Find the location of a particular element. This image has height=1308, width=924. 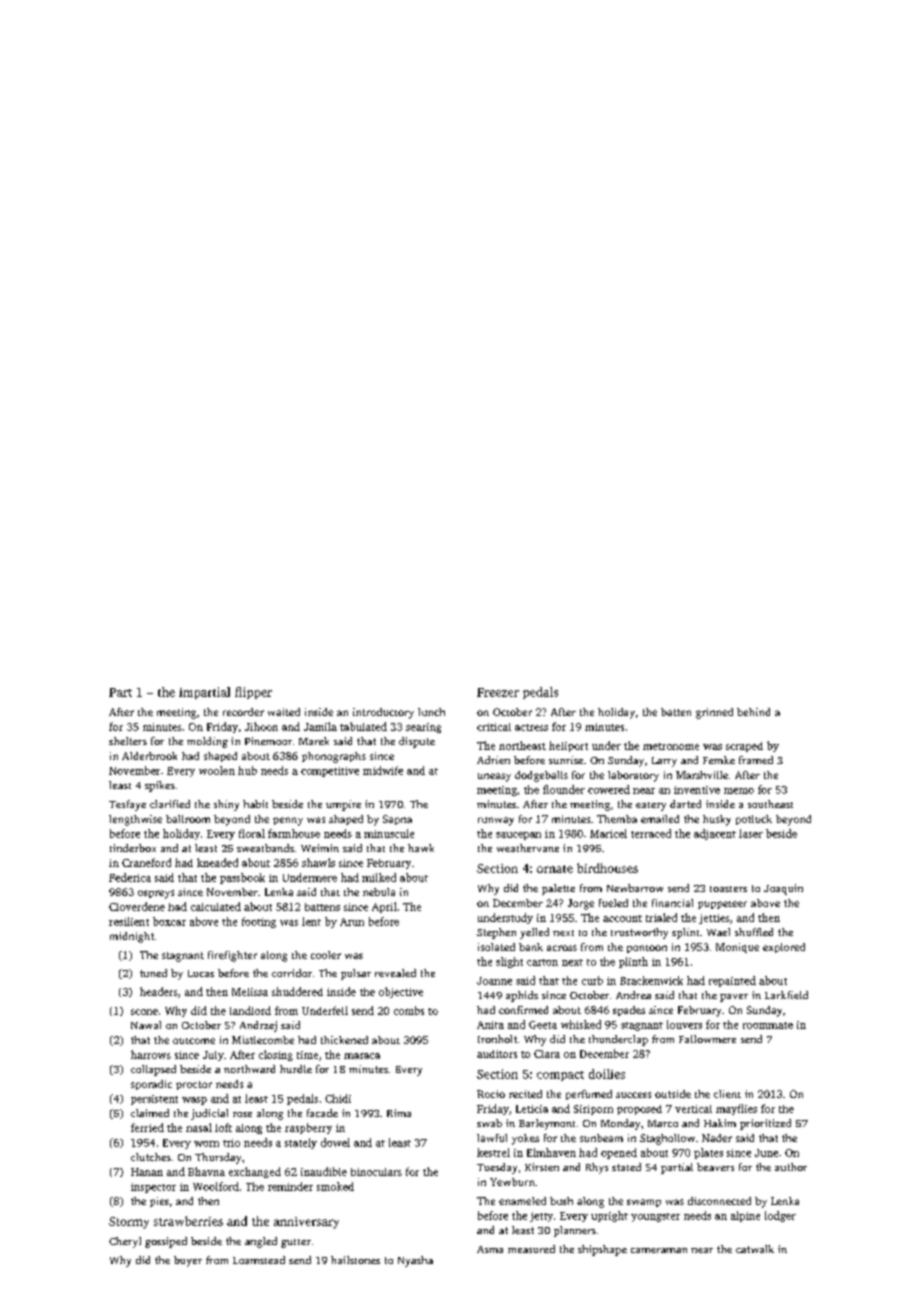

pontoon is located at coordinates (647, 949).
